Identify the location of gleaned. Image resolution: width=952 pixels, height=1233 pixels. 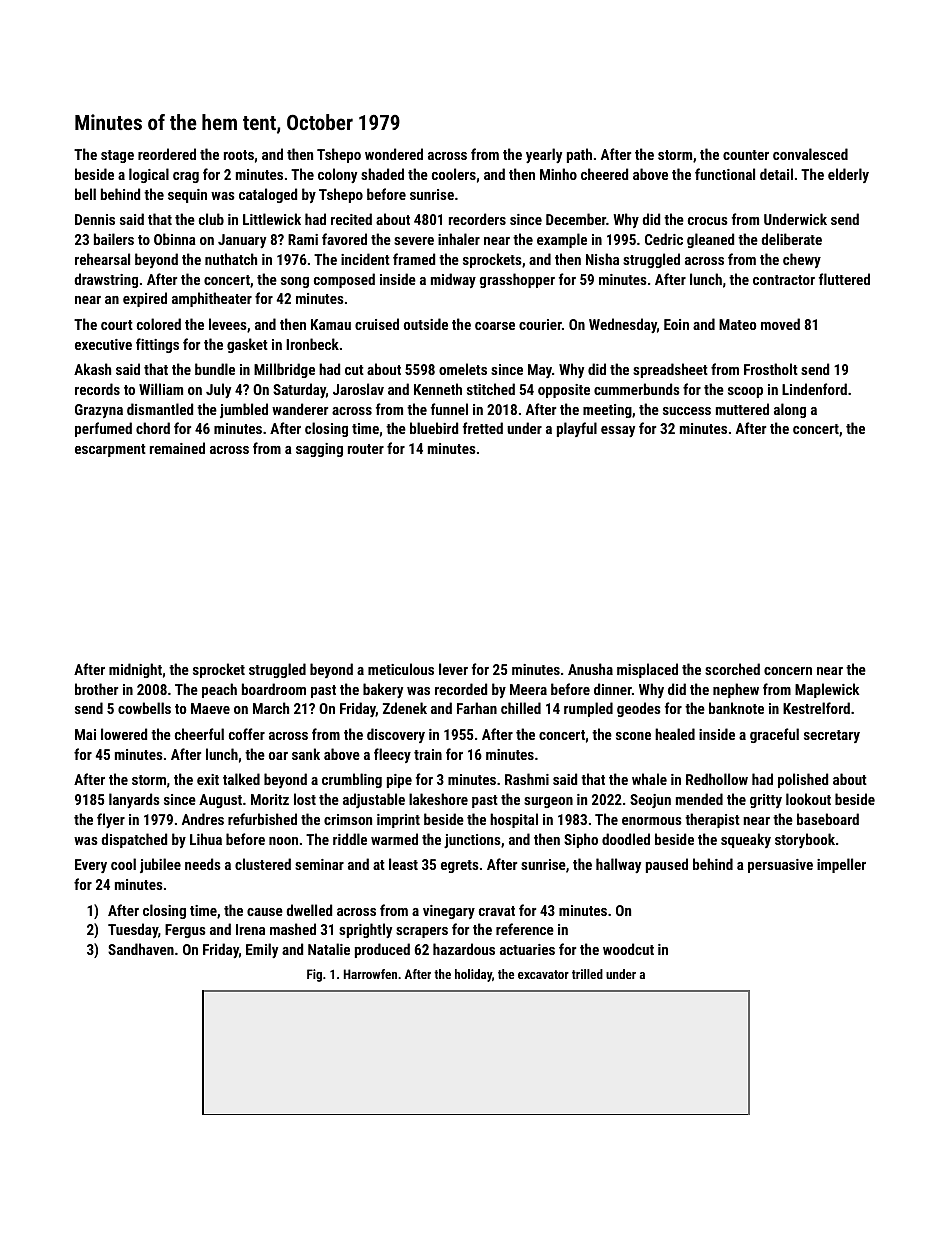
(710, 240).
